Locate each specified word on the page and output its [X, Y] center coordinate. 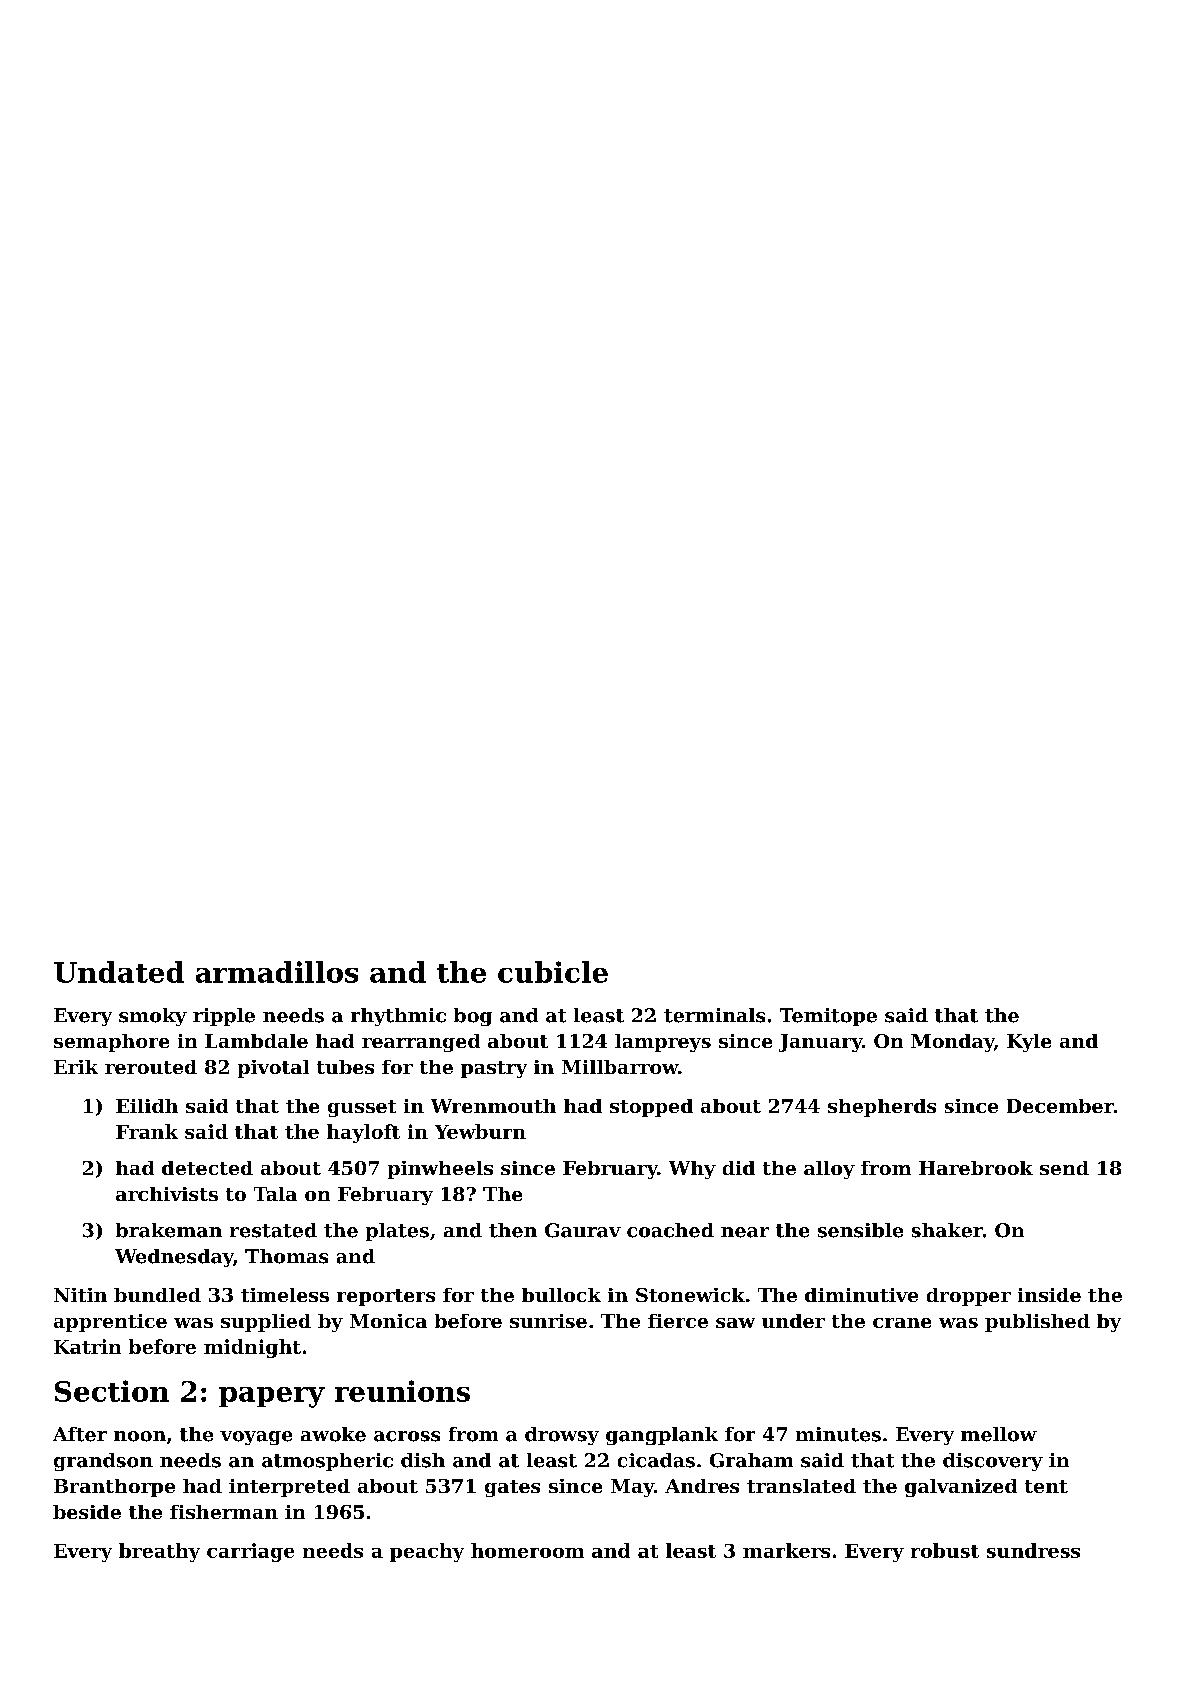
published [1037, 1323]
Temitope [828, 1017]
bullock [561, 1295]
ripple [224, 1017]
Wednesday [174, 1258]
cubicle [553, 972]
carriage [250, 1552]
